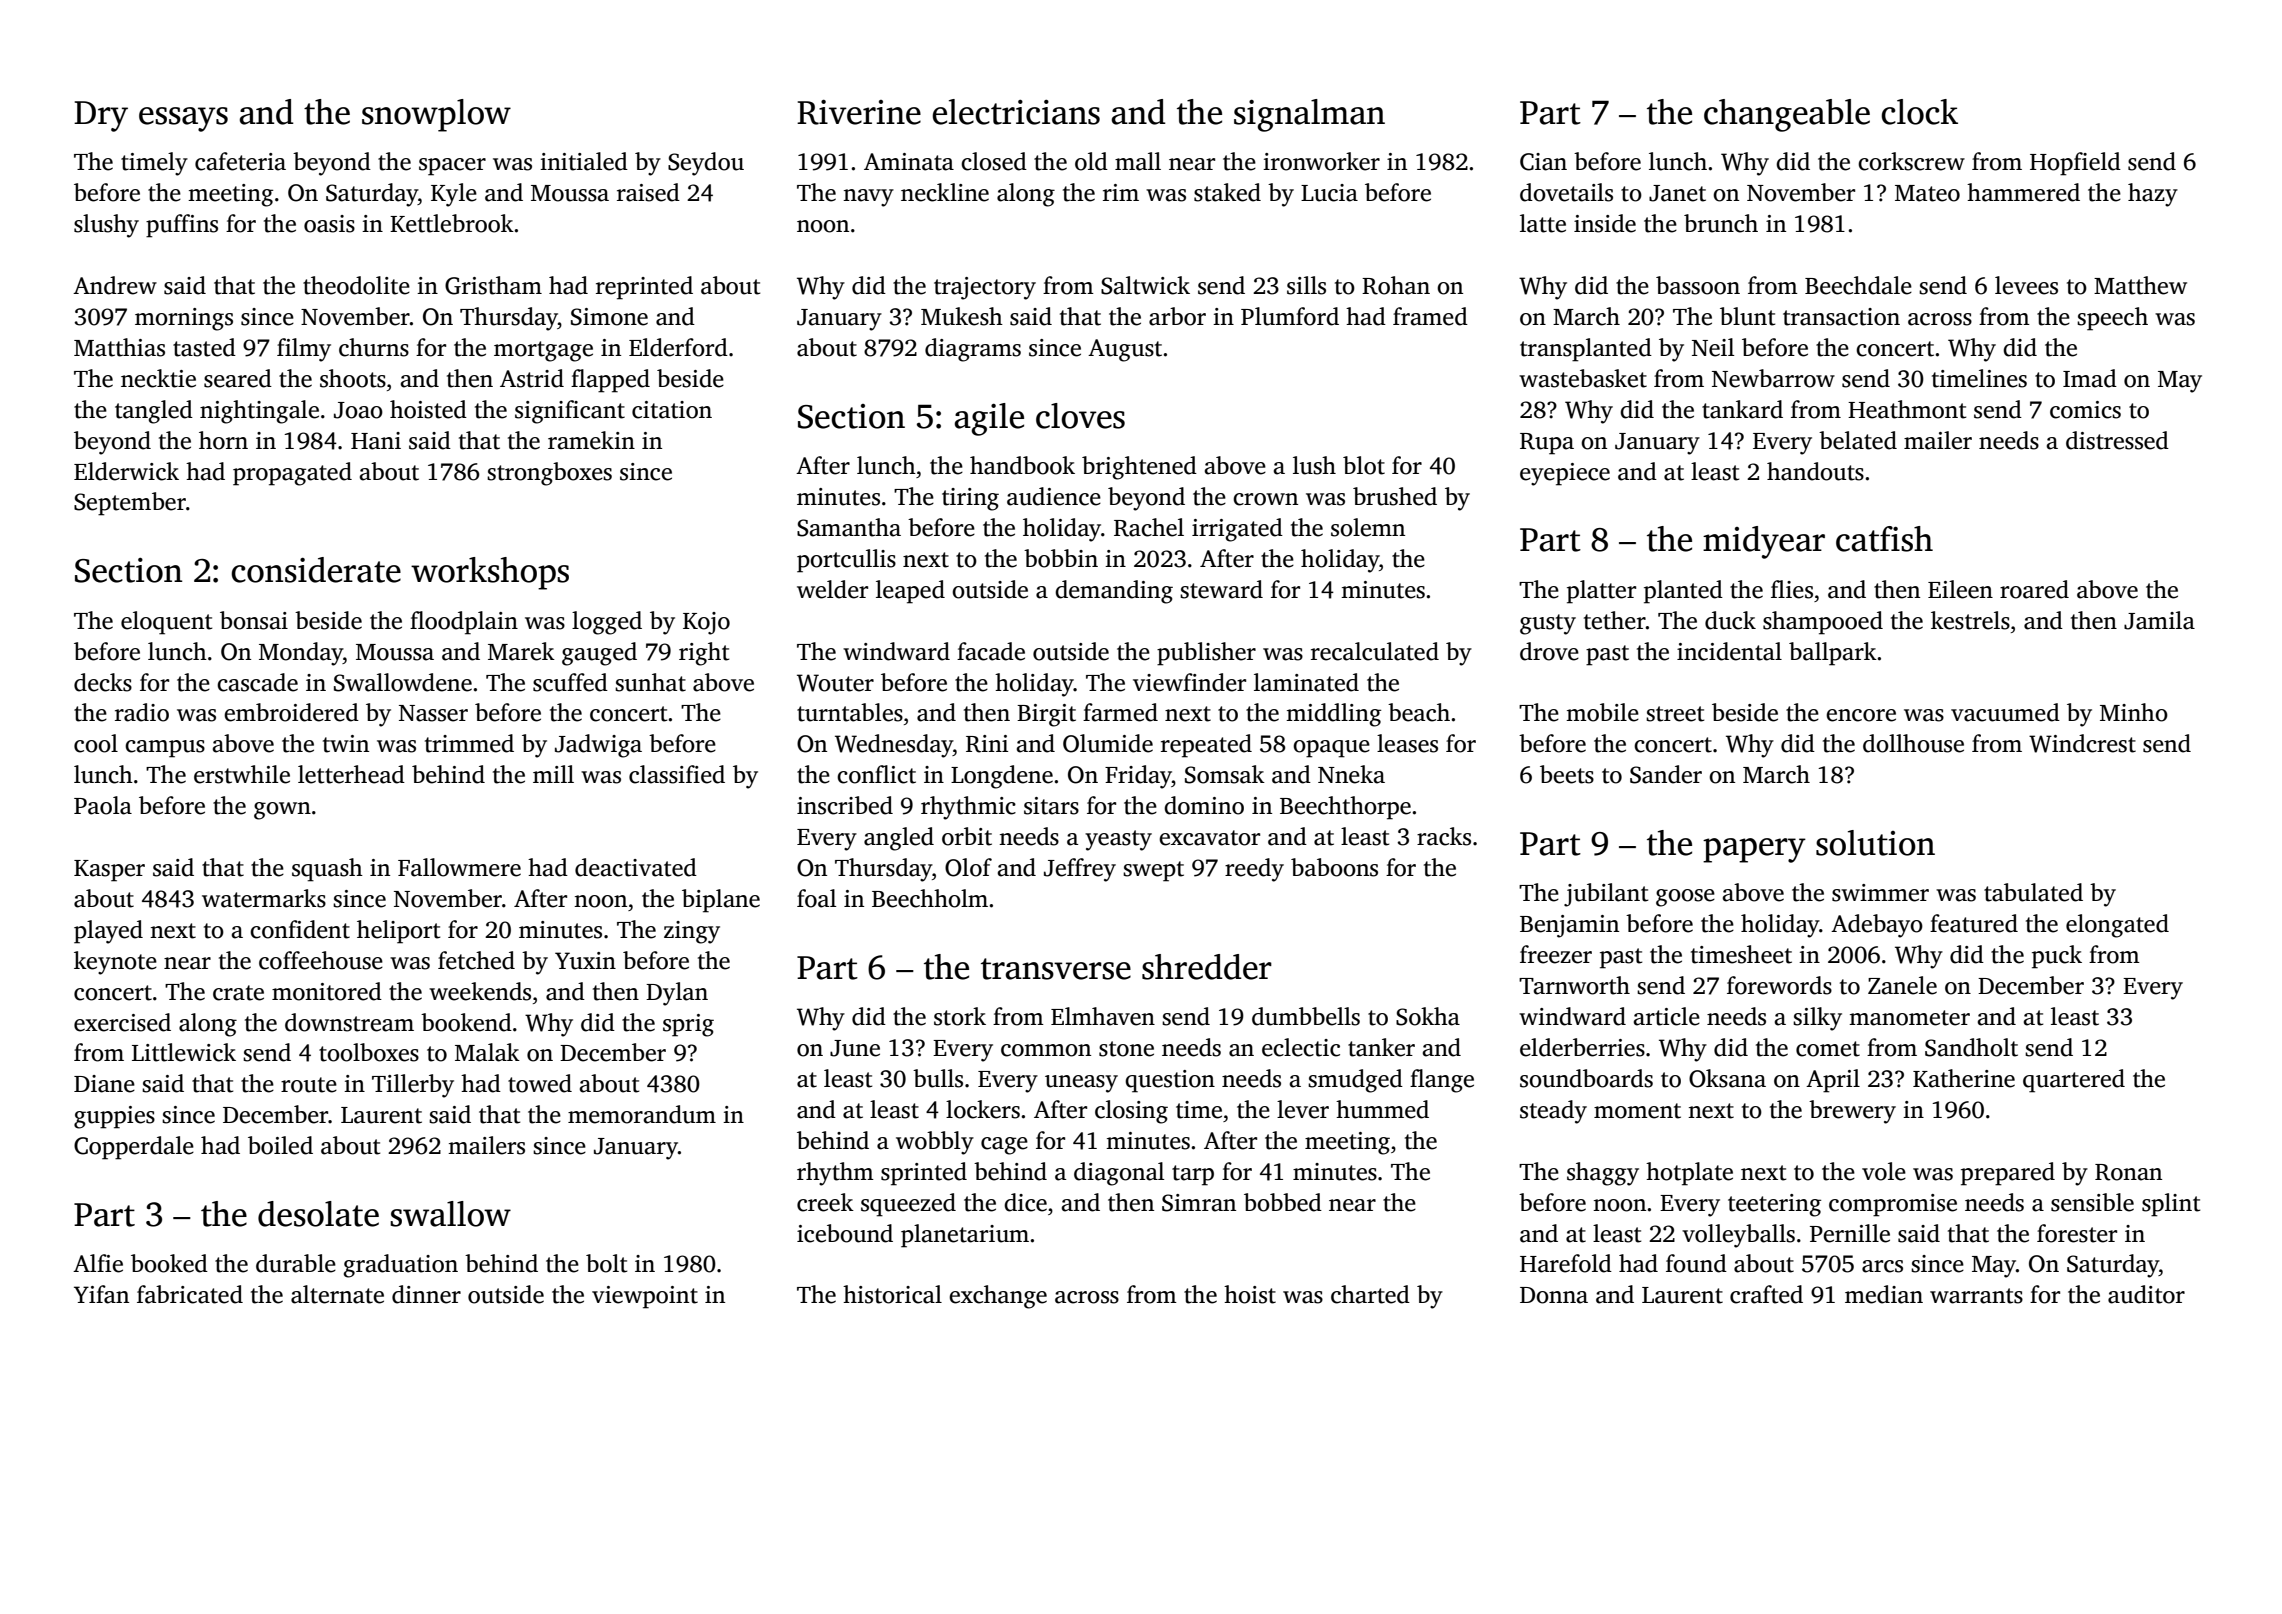 The height and width of the screenshot is (1614, 2282). I want to click on clock, so click(1919, 112).
